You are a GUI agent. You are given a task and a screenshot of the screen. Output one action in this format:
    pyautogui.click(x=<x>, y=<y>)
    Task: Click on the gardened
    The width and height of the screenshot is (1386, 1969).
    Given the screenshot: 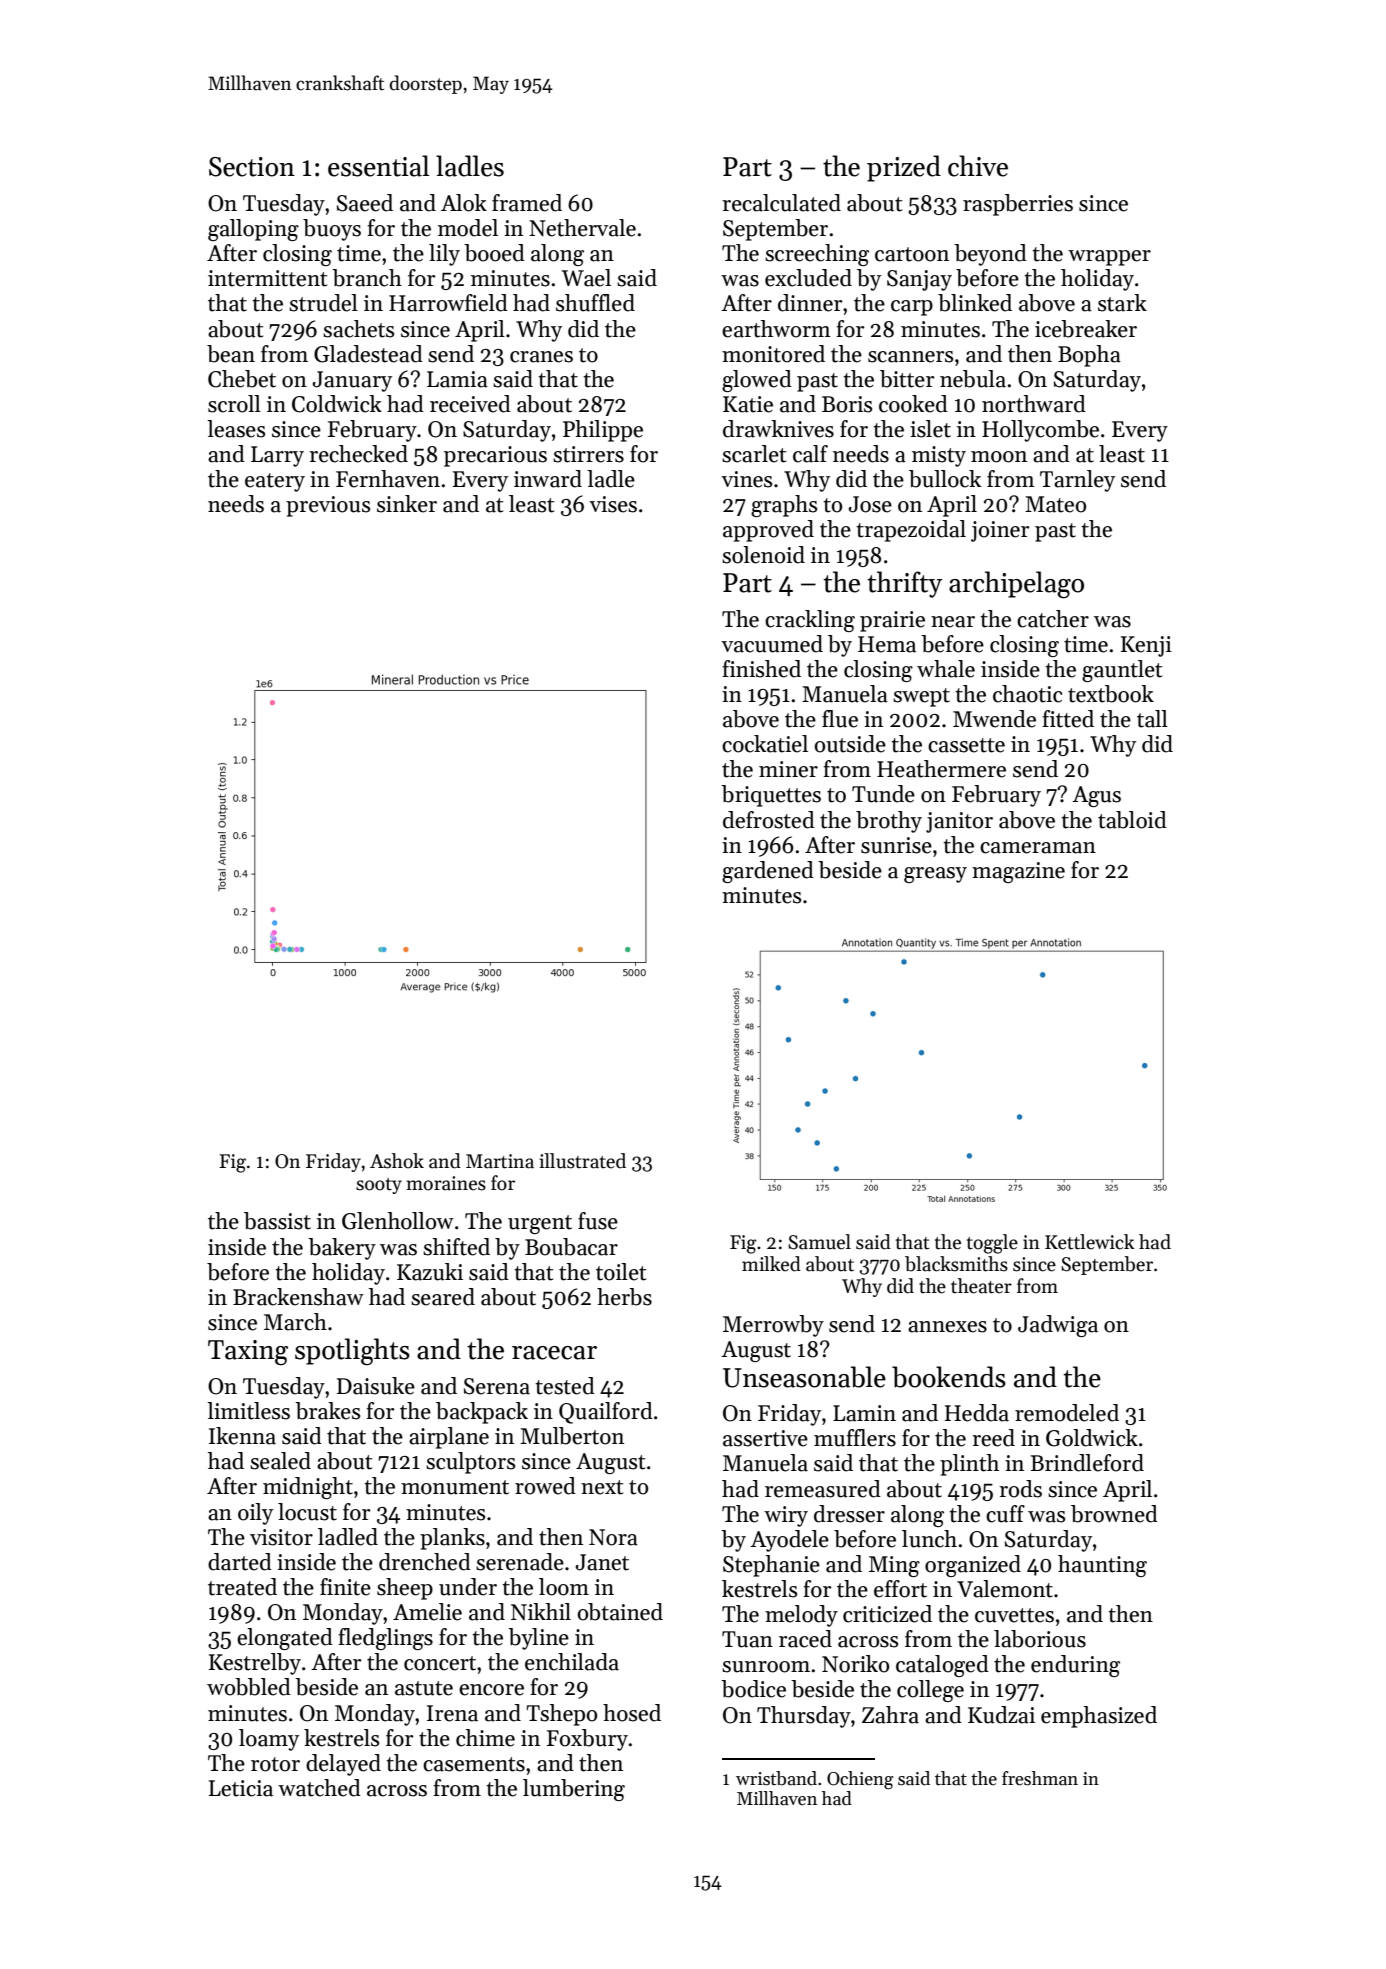 What is the action you would take?
    pyautogui.click(x=768, y=872)
